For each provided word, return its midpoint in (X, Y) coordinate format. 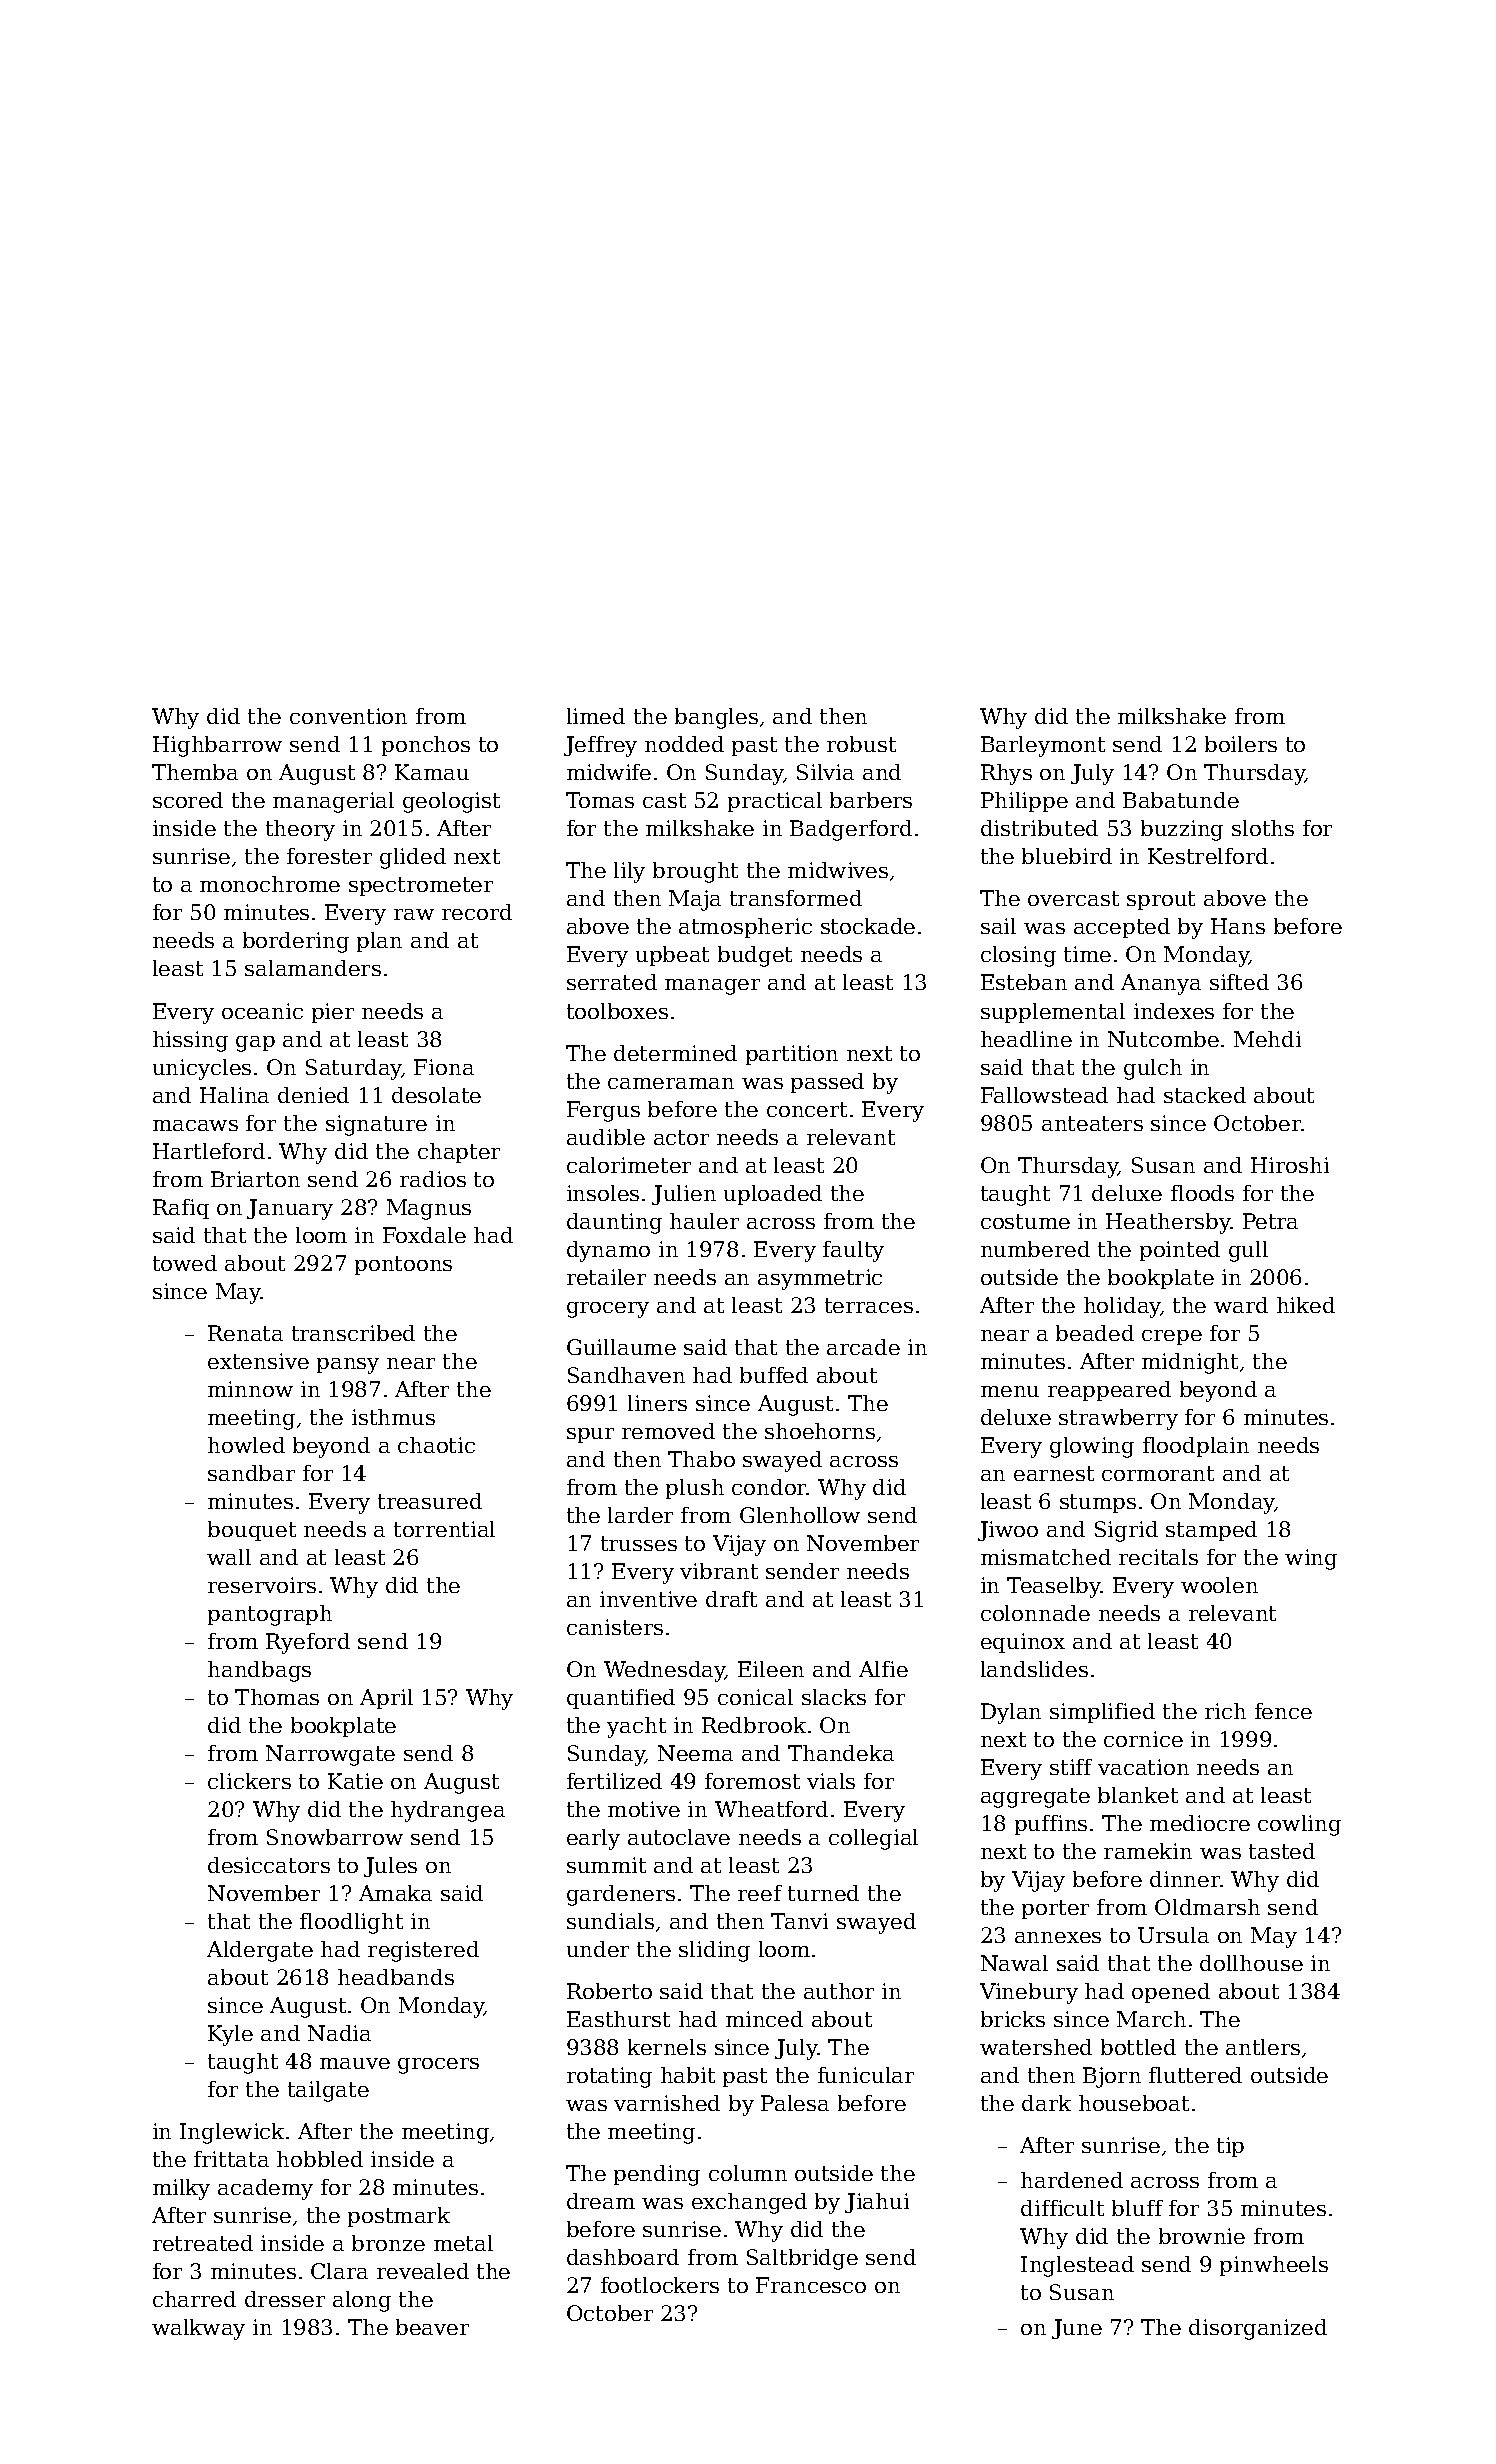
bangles (716, 718)
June (1077, 2329)
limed (596, 716)
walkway (198, 2329)
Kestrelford (1208, 856)
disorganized (1258, 2329)
